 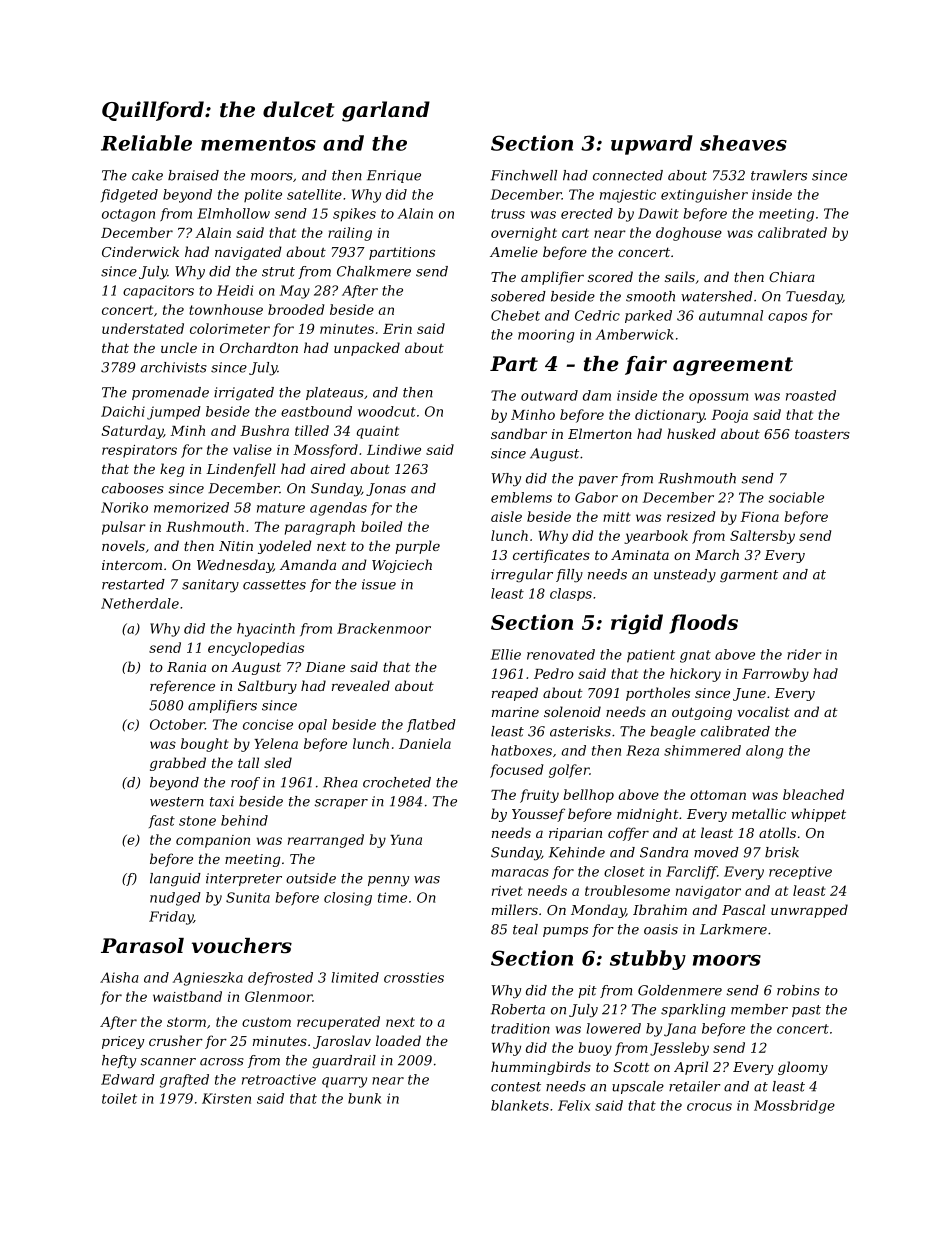 What do you see at coordinates (813, 794) in the page?
I see `bleached` at bounding box center [813, 794].
